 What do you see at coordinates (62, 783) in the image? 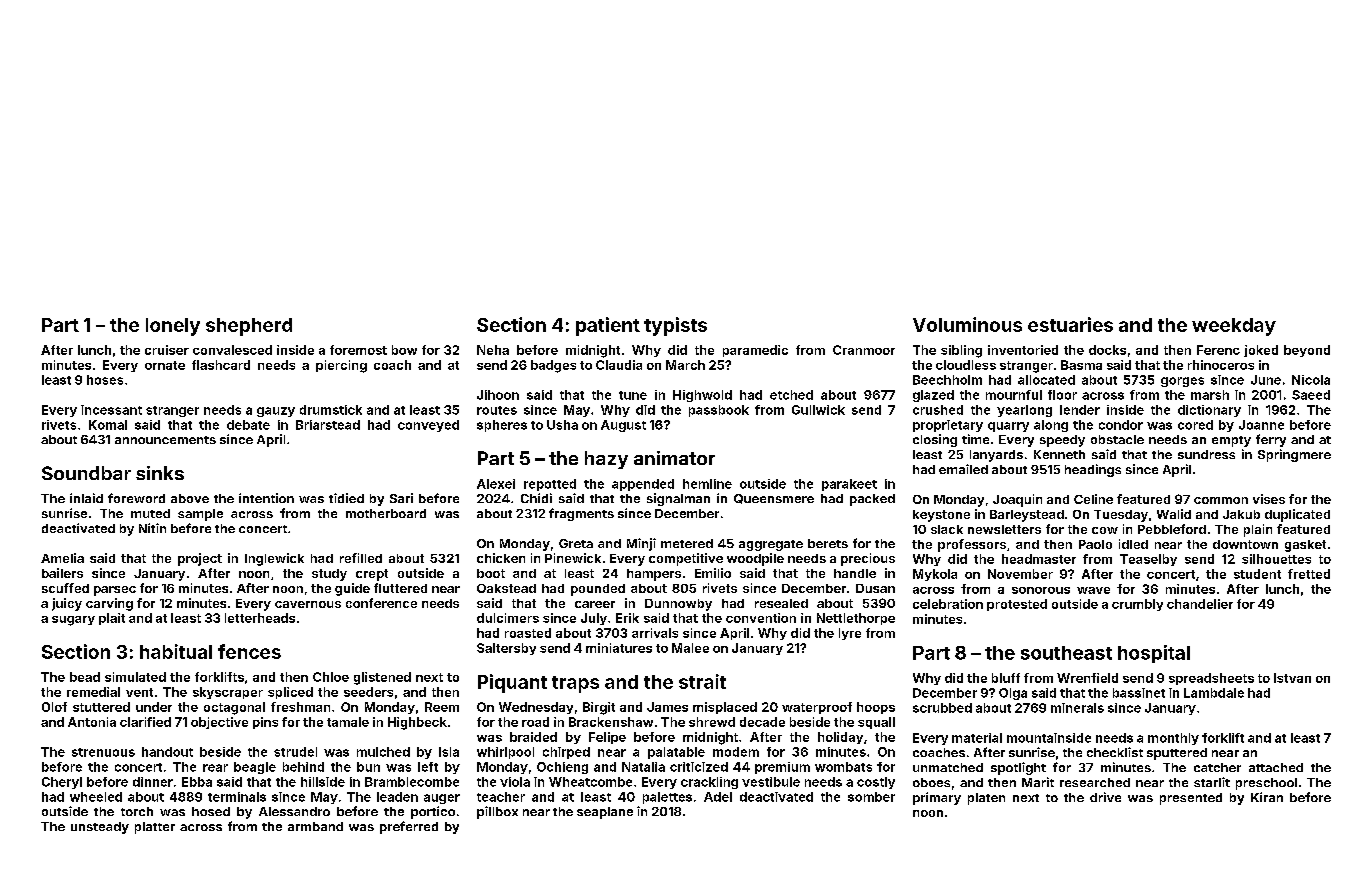
I see `Cheryl` at bounding box center [62, 783].
